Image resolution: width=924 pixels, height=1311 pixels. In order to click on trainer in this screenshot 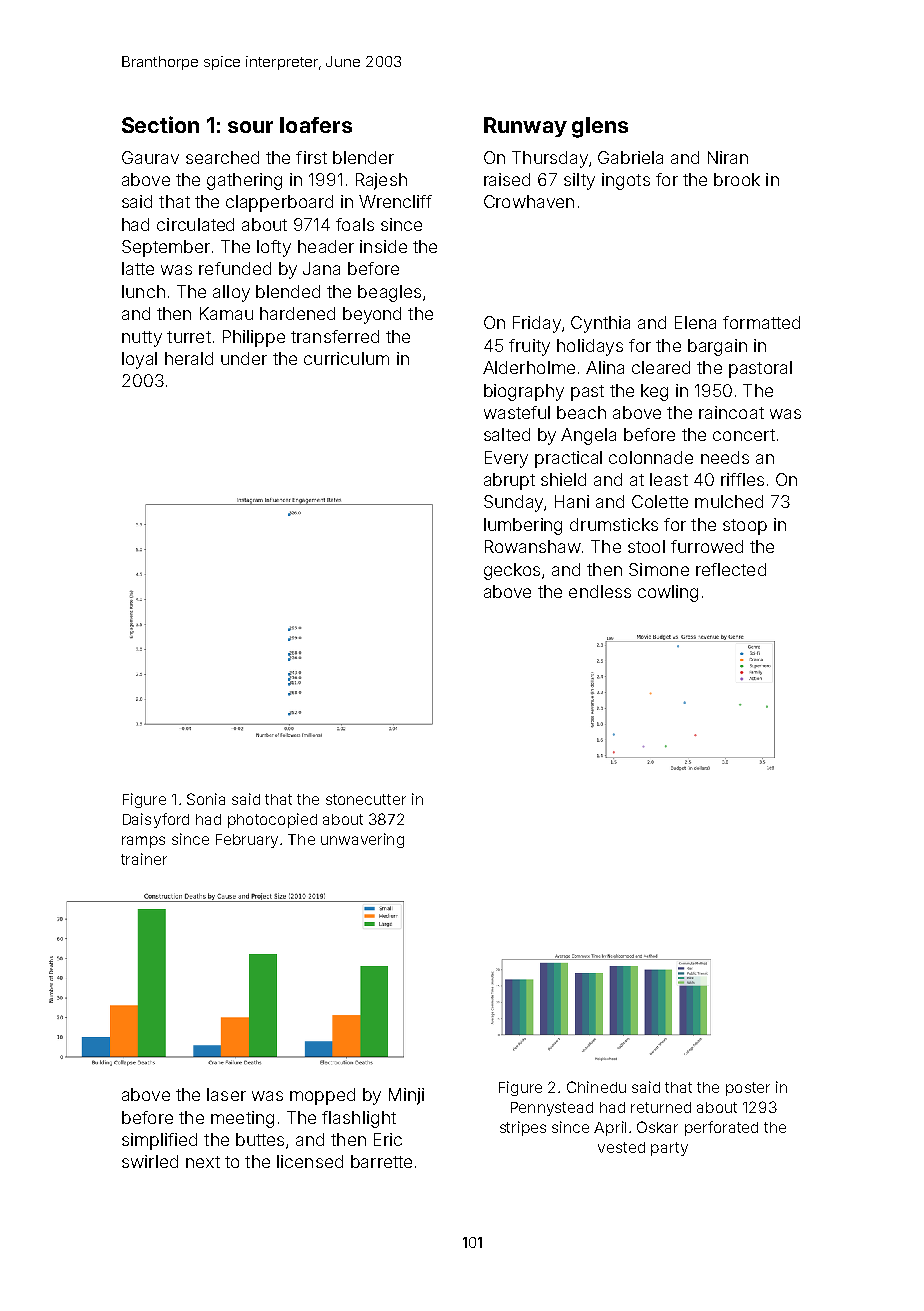, I will do `click(144, 859)`.
